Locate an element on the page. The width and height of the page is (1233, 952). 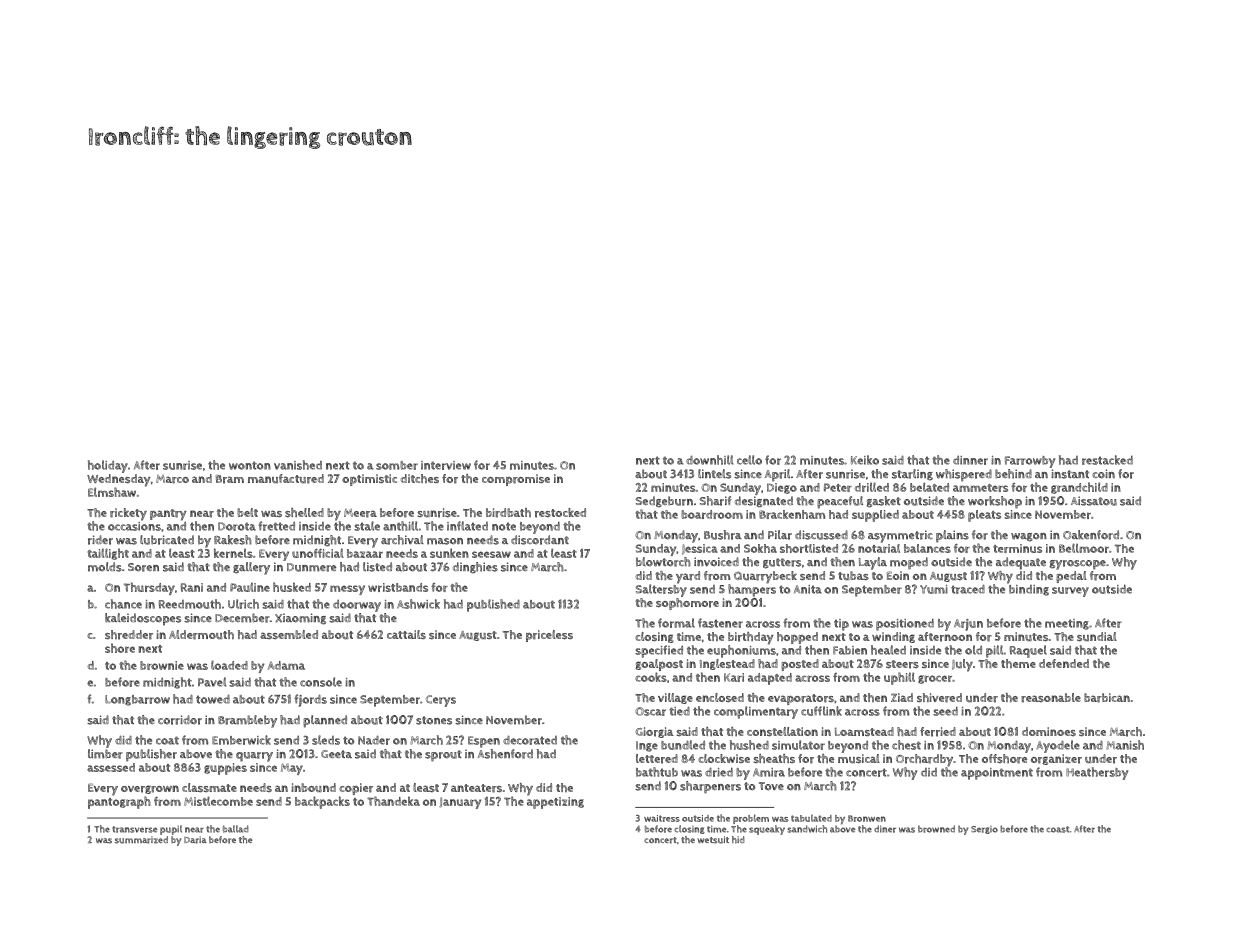
wetsuit is located at coordinates (713, 840).
